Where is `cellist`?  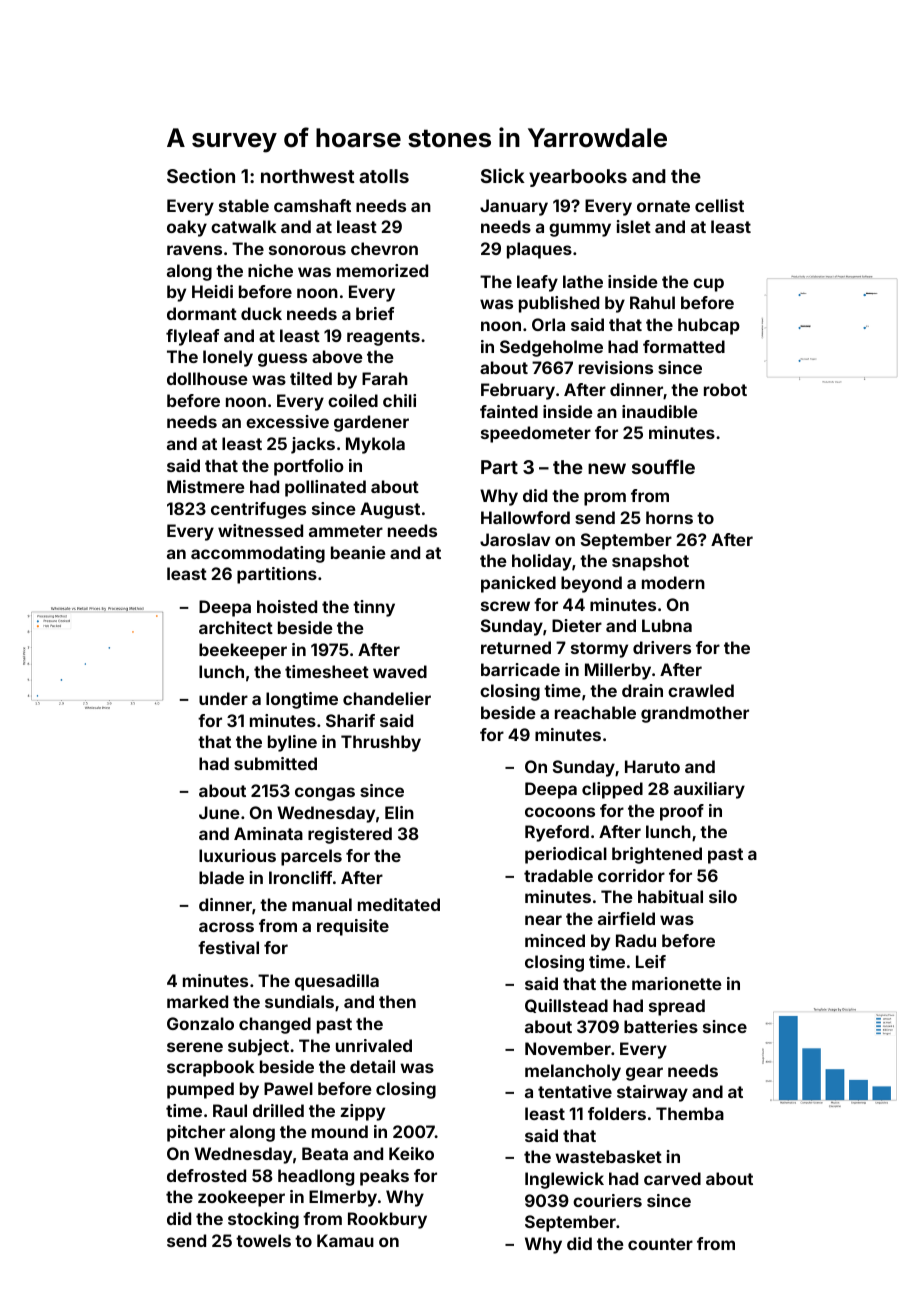
cellist is located at coordinates (719, 205).
